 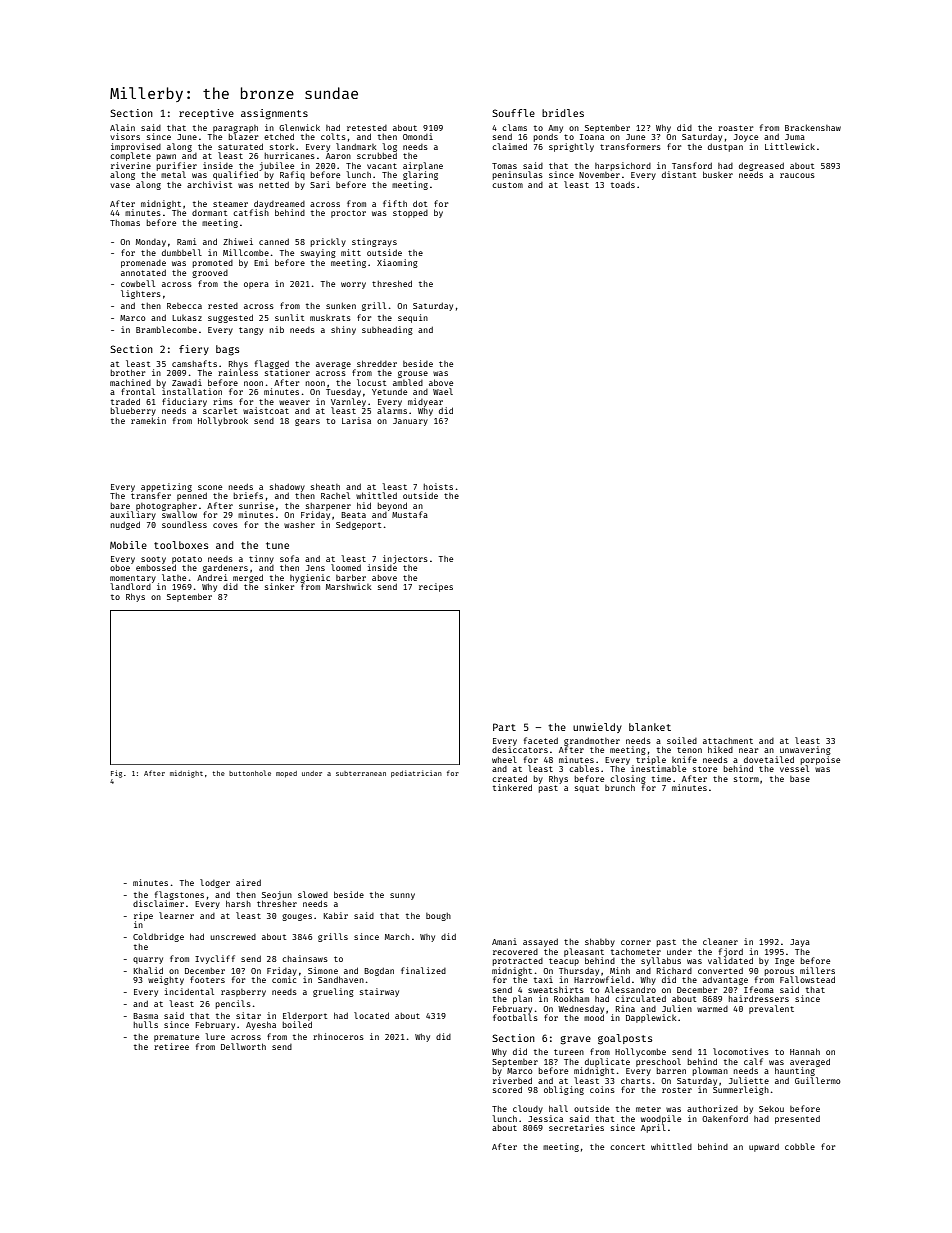 I want to click on sequin, so click(x=413, y=318).
